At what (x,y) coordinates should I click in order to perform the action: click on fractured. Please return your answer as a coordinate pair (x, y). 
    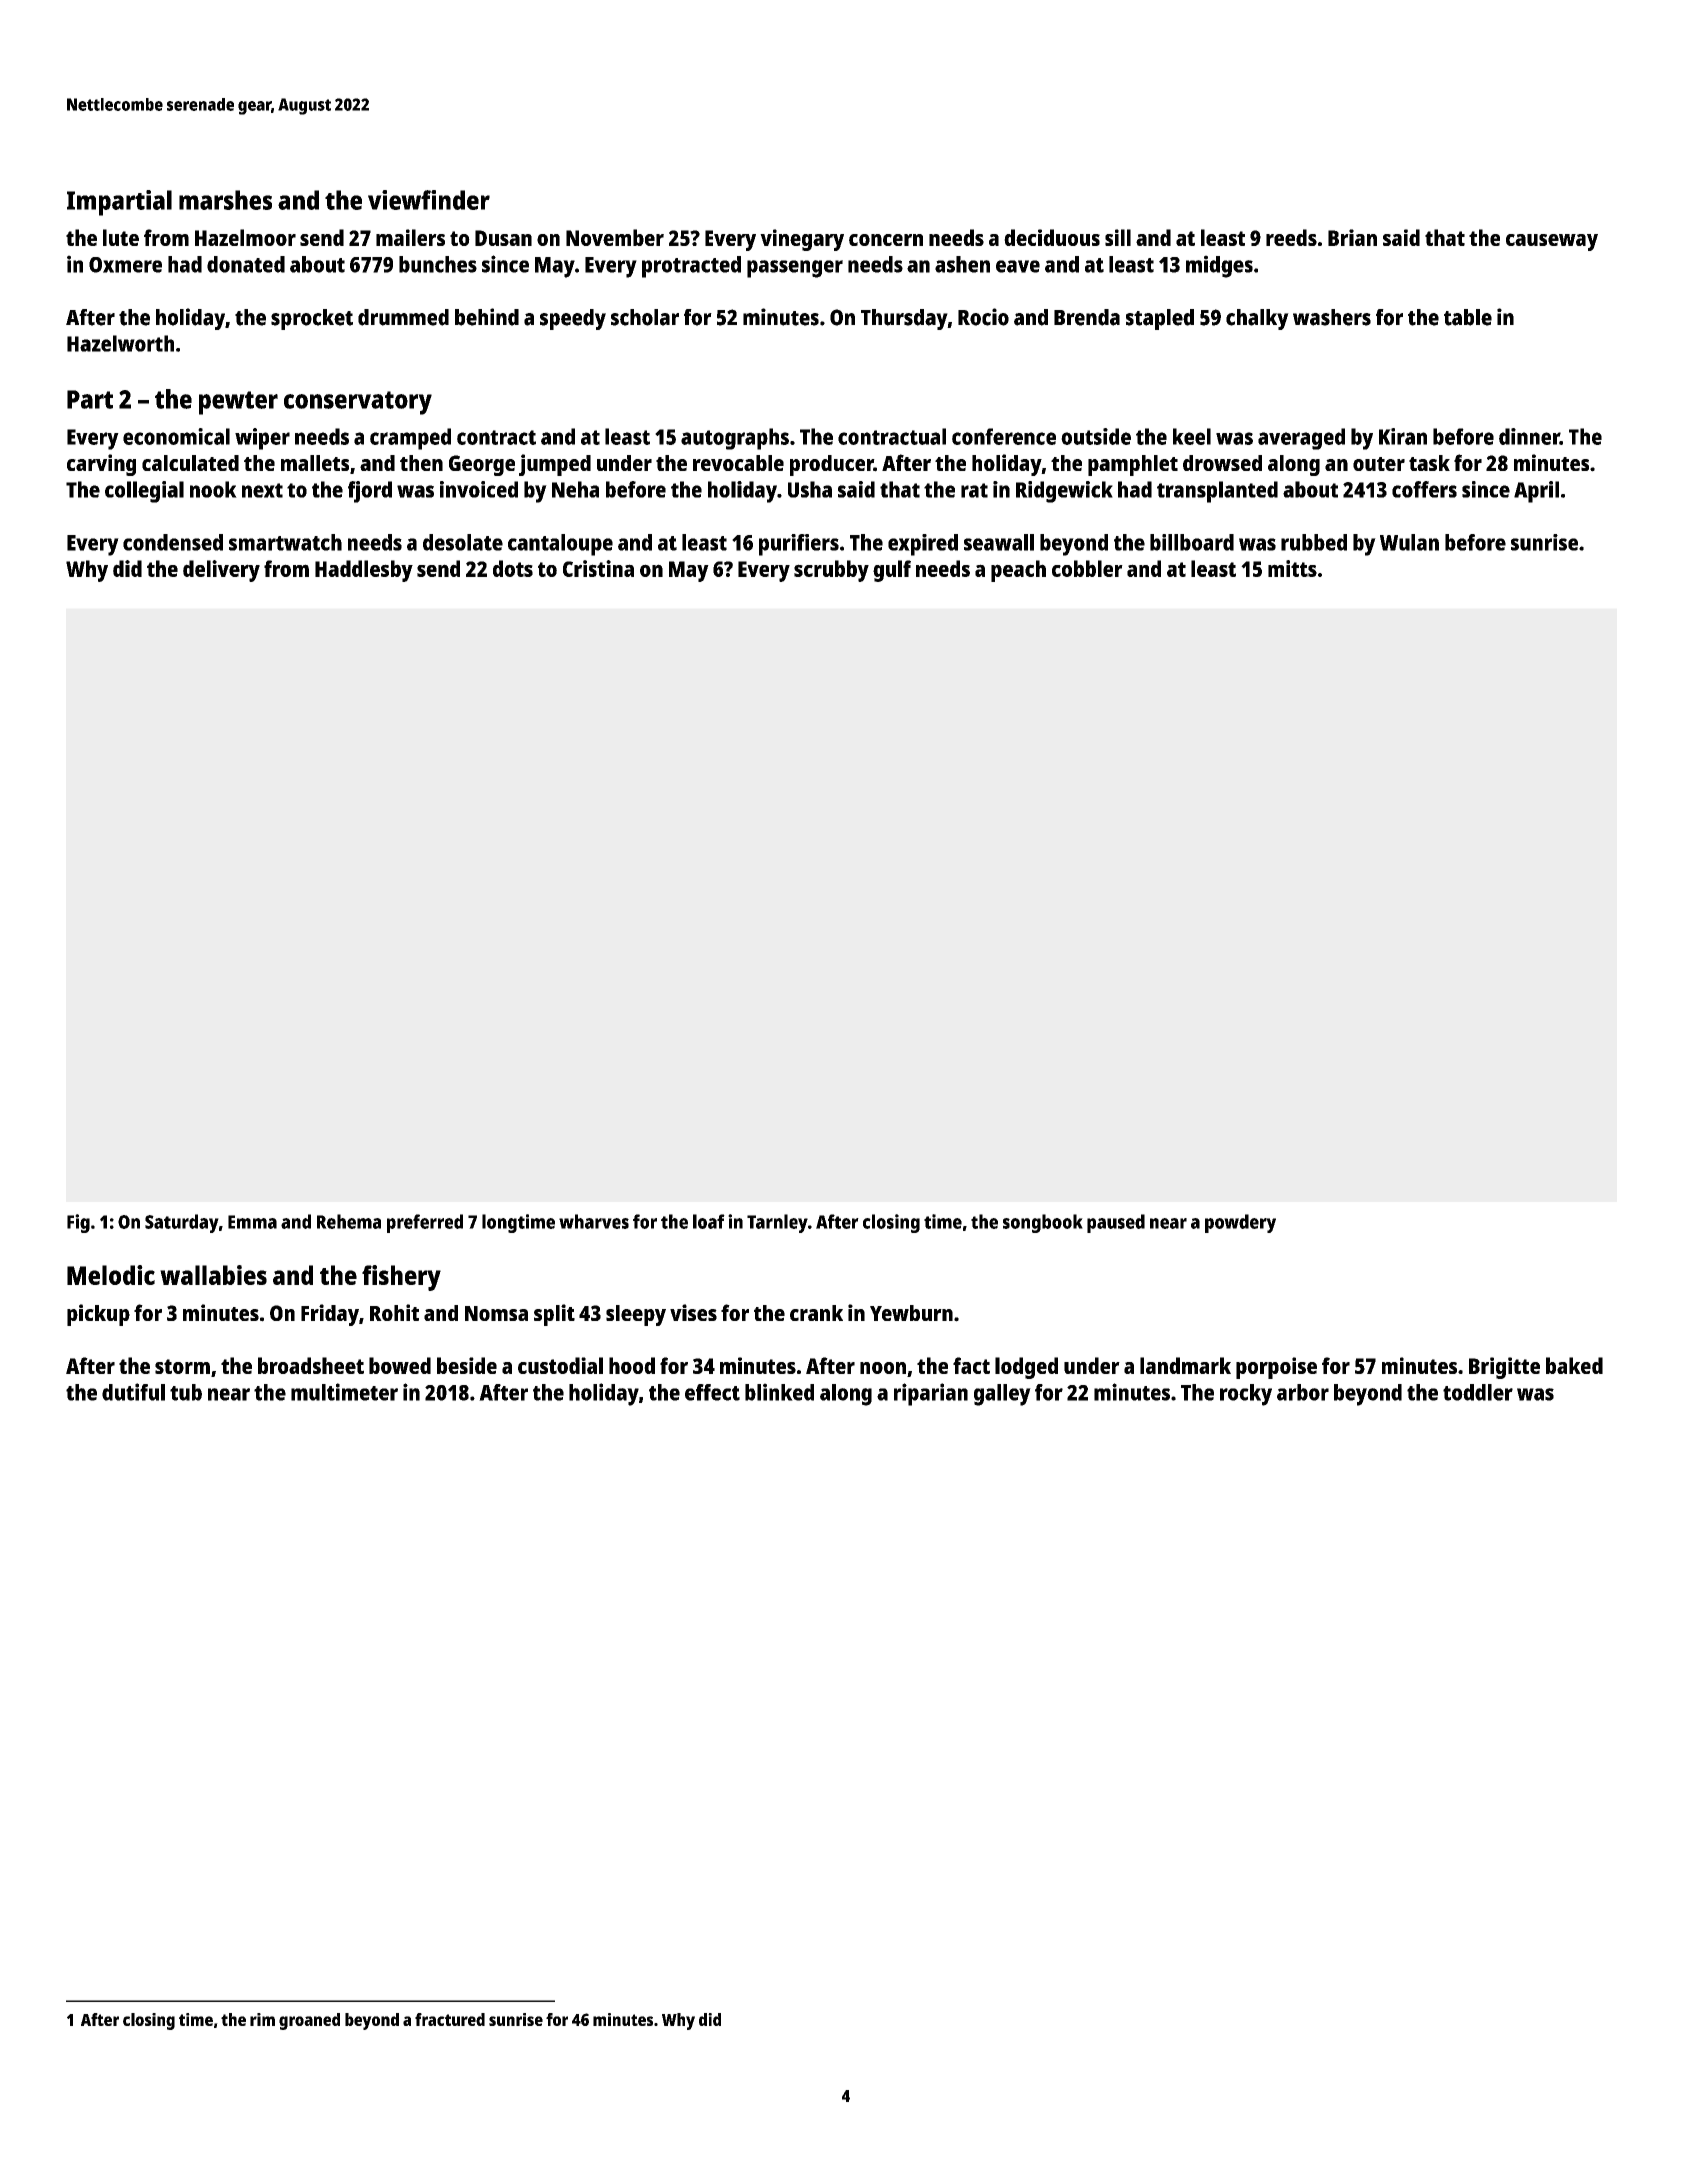
    Looking at the image, I should click on (450, 2019).
